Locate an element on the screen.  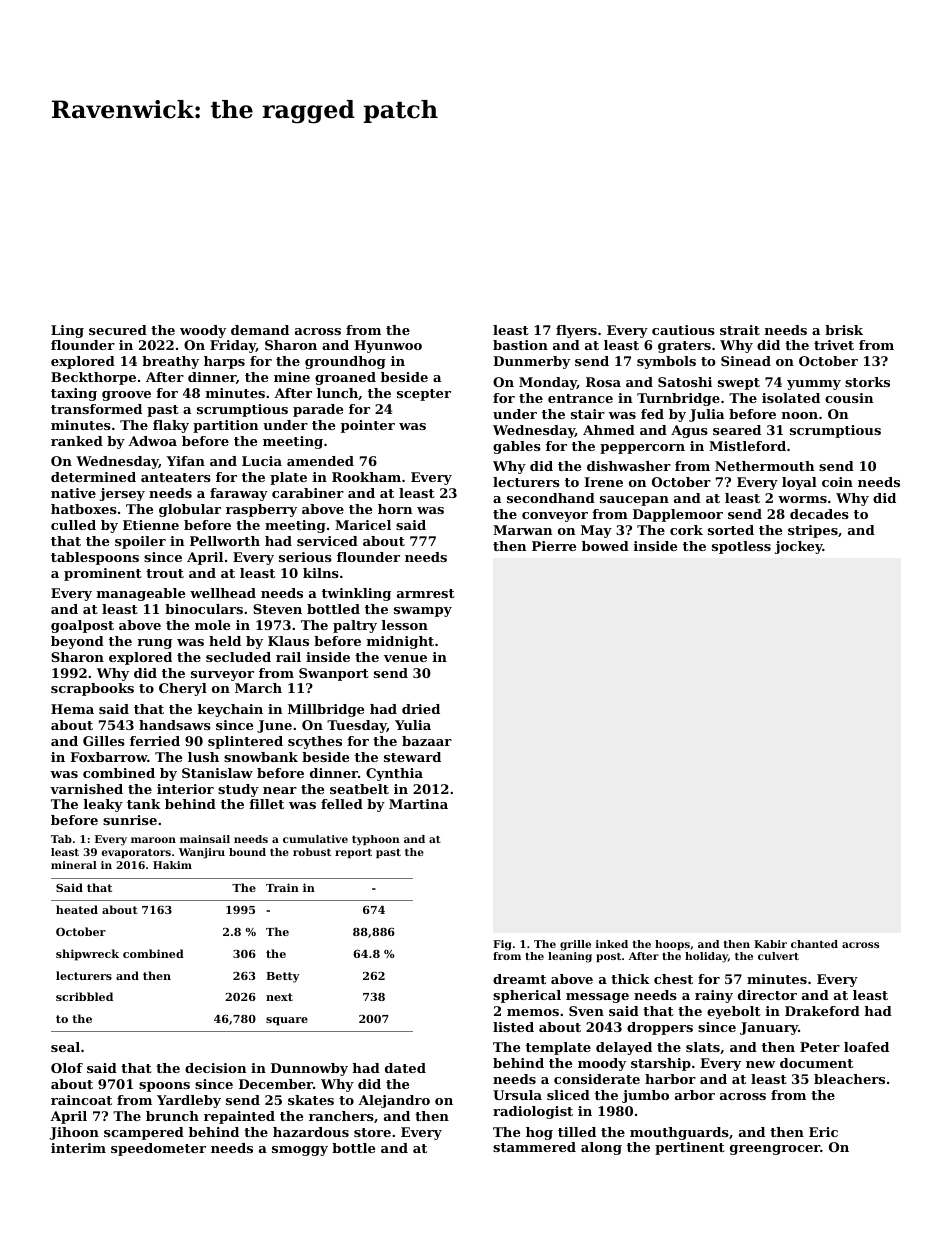
interim is located at coordinates (78, 1148).
